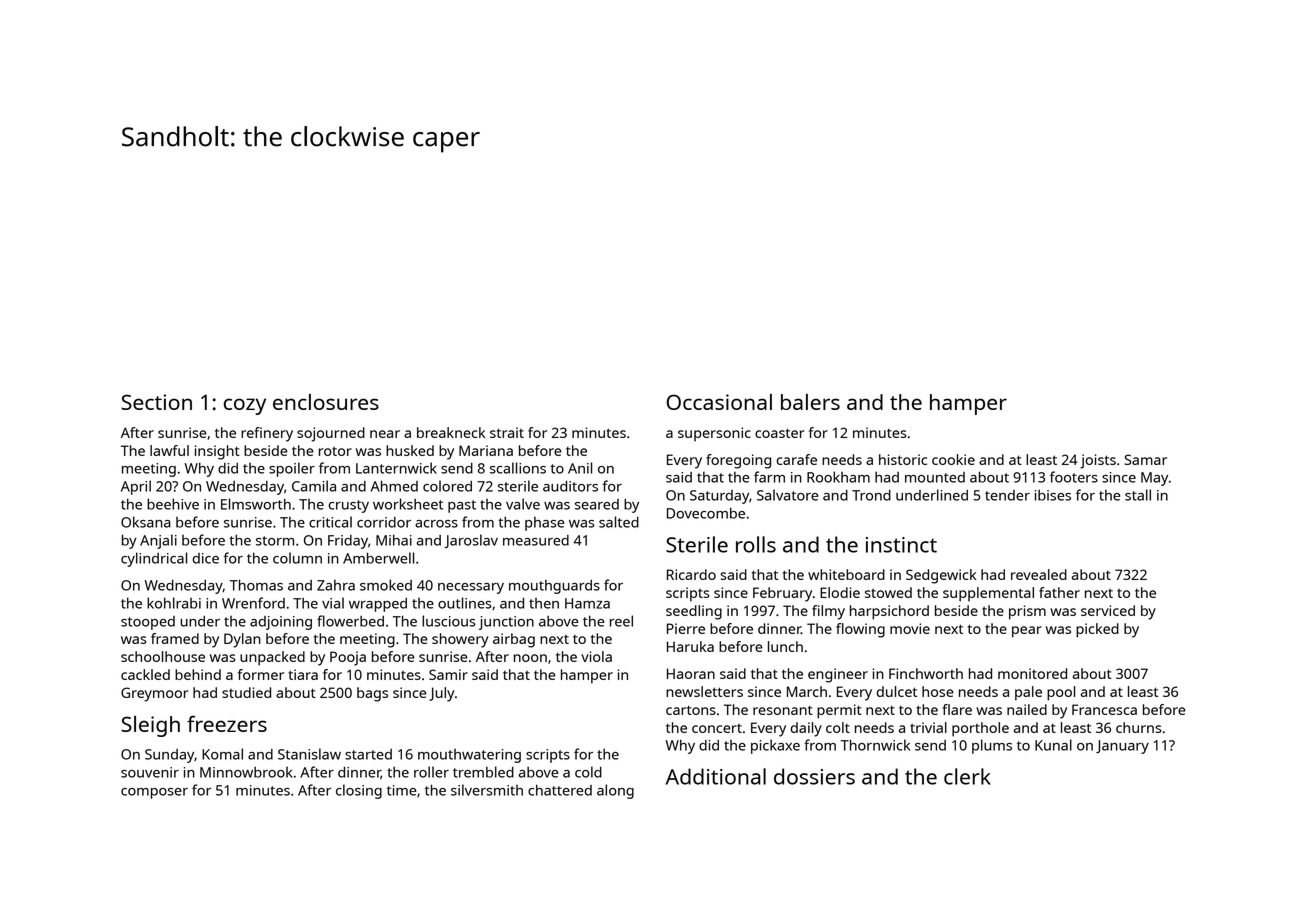 The height and width of the page is (924, 1308). I want to click on Occasional, so click(719, 402).
